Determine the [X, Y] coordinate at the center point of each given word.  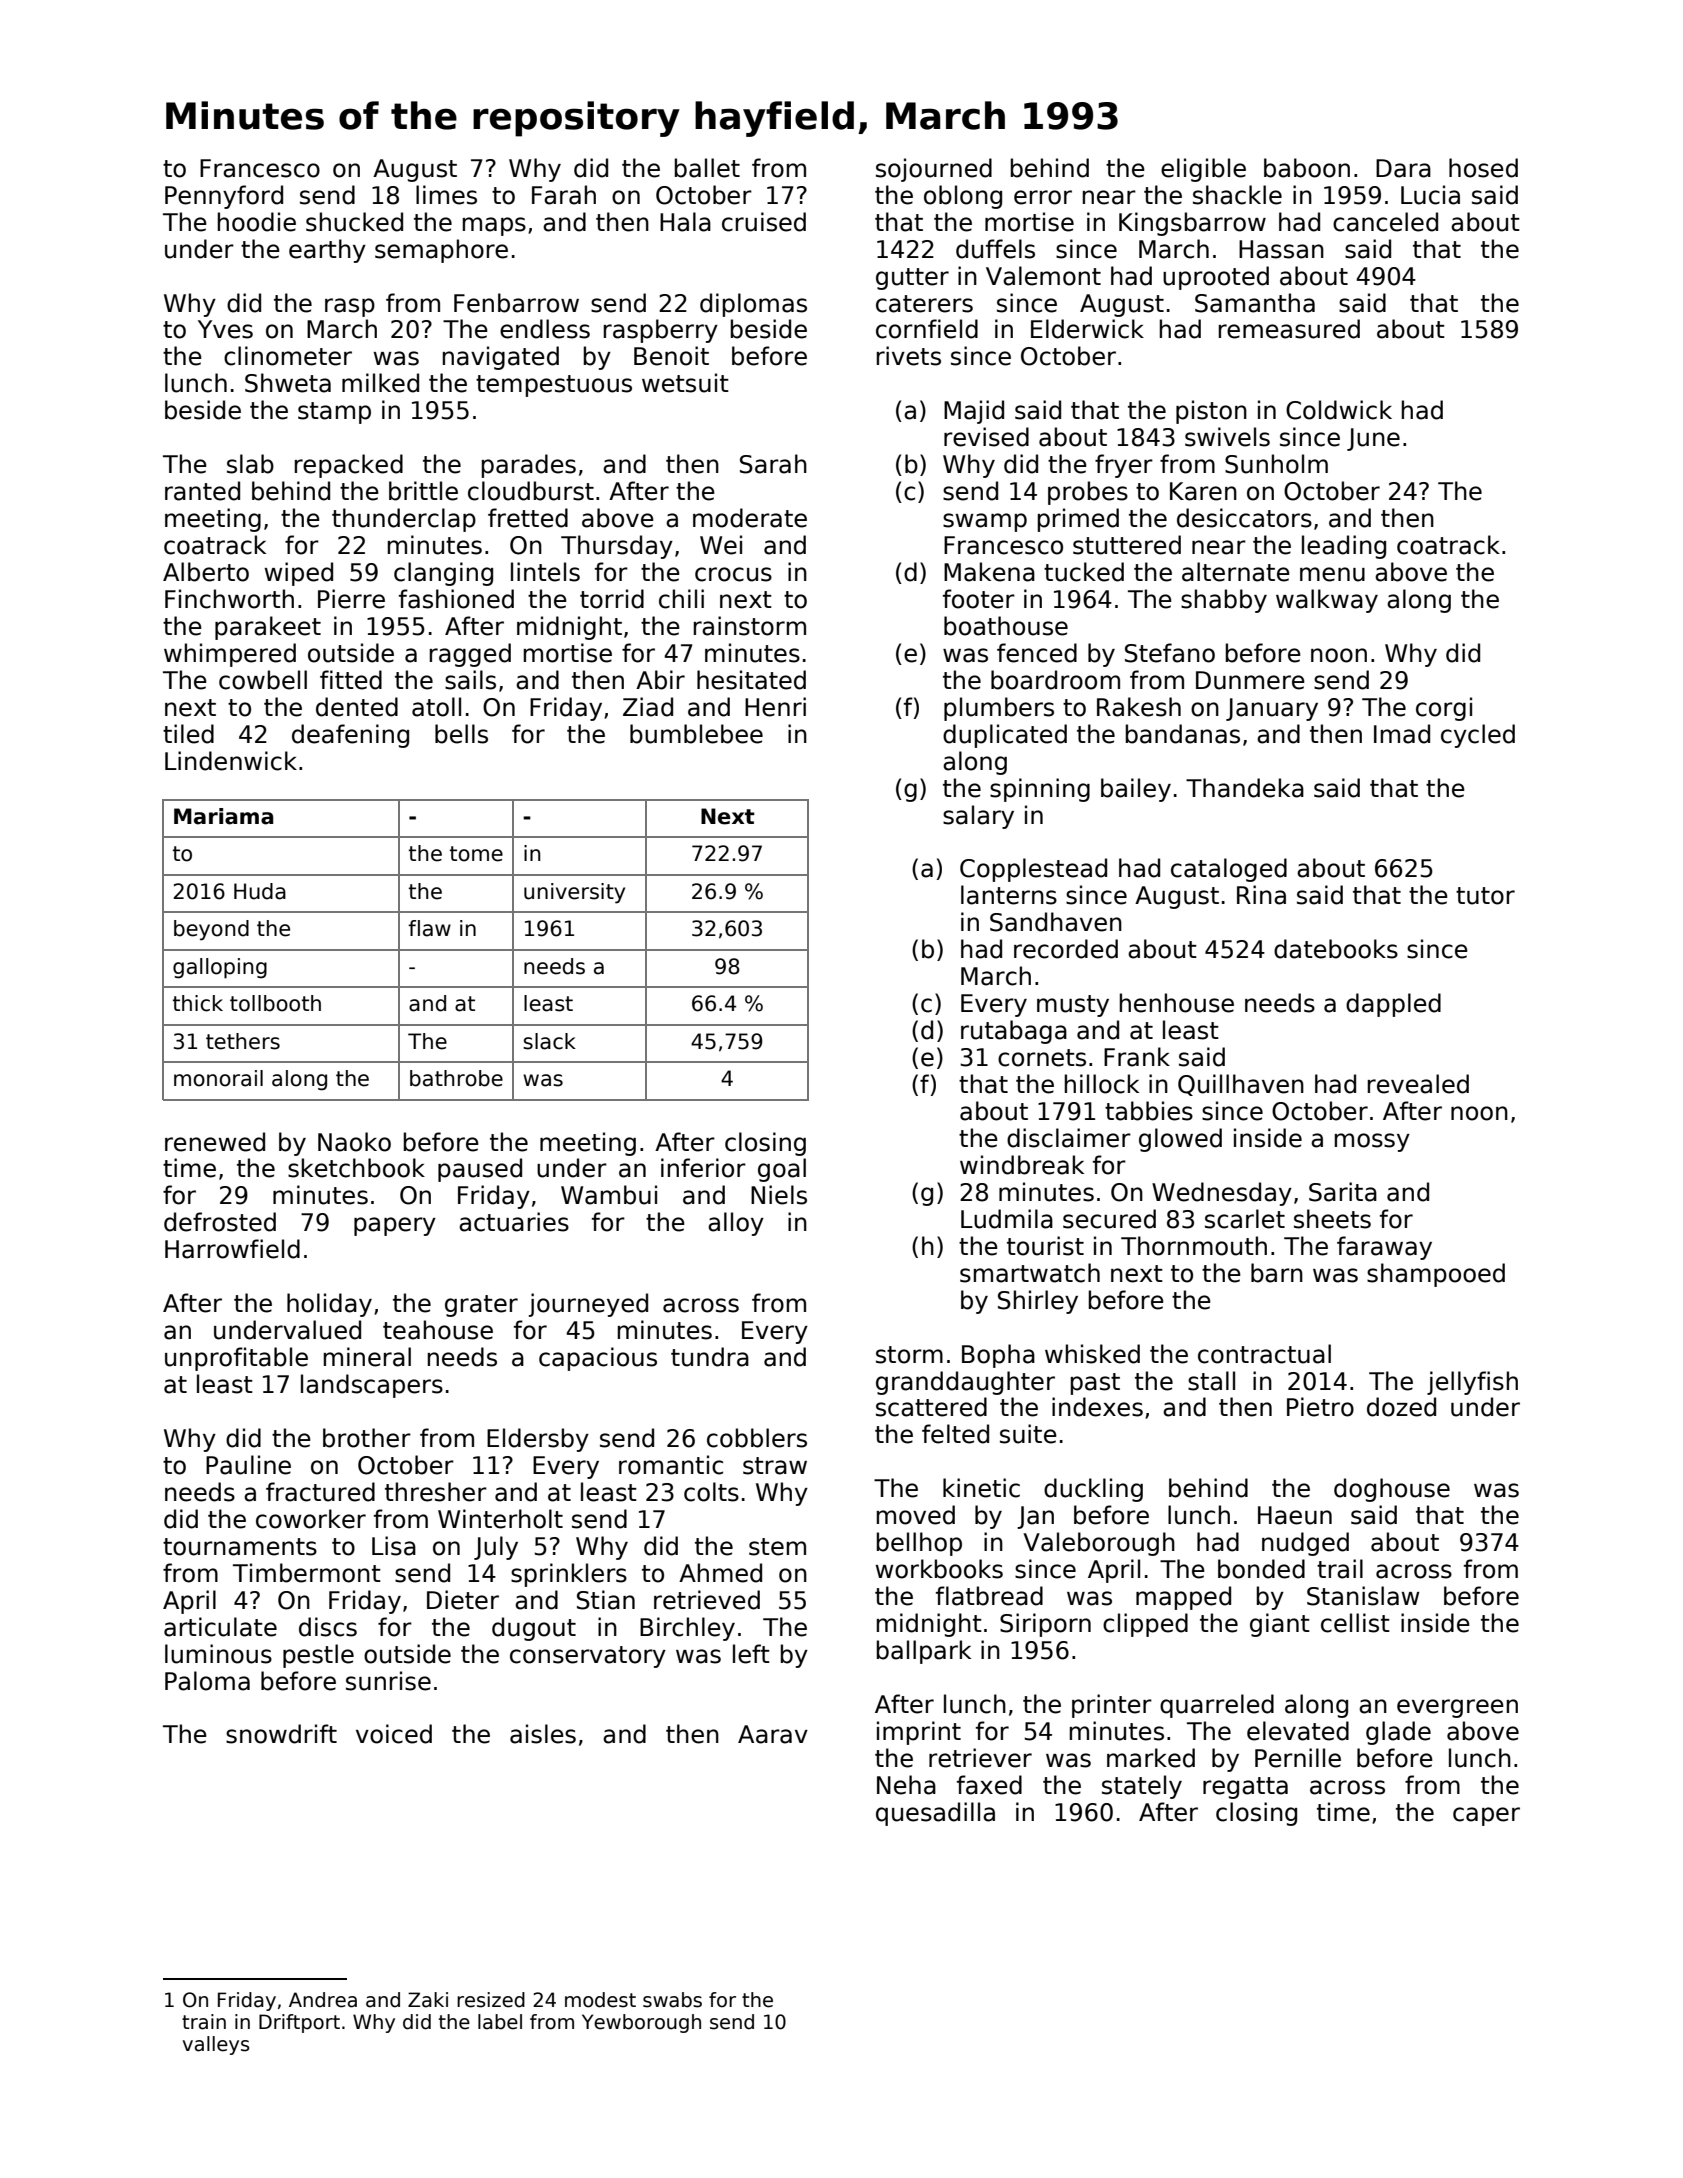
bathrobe [456, 1078]
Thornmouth [1194, 1246]
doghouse [1392, 1490]
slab [250, 464]
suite [1028, 1434]
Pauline [248, 1465]
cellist [1355, 1623]
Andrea [323, 2000]
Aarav [773, 1734]
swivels [1227, 437]
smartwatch [1030, 1273]
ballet [707, 168]
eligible [1203, 170]
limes [446, 195]
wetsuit [685, 383]
